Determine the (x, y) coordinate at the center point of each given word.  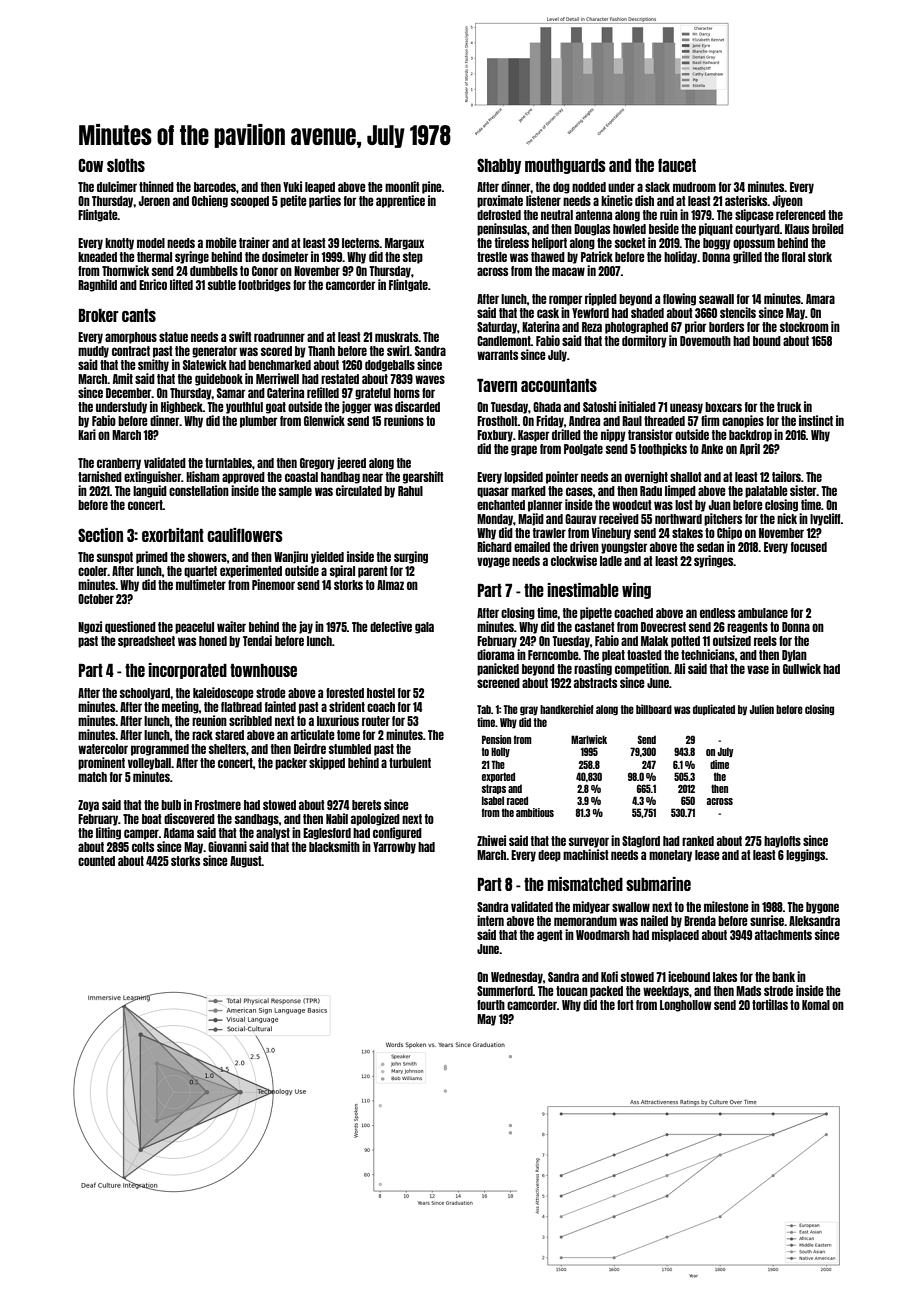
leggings (805, 855)
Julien (762, 709)
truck (789, 407)
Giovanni (227, 846)
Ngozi (90, 627)
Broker (98, 315)
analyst (273, 834)
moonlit (402, 186)
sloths (126, 165)
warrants (497, 355)
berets (366, 805)
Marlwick (589, 739)
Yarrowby (394, 848)
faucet (677, 165)
